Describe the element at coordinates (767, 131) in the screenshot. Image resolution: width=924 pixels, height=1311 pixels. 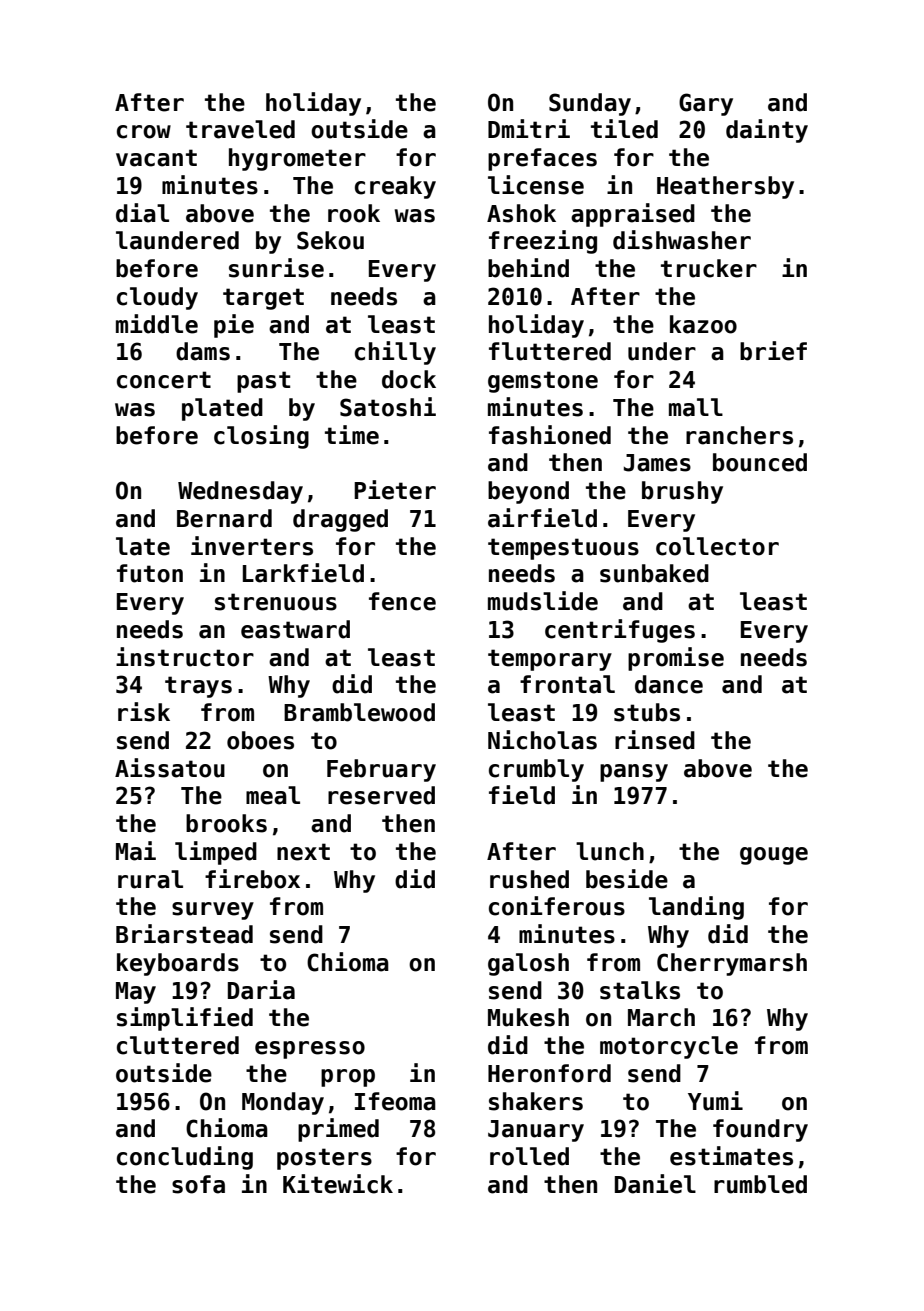
I see `dainty` at that location.
